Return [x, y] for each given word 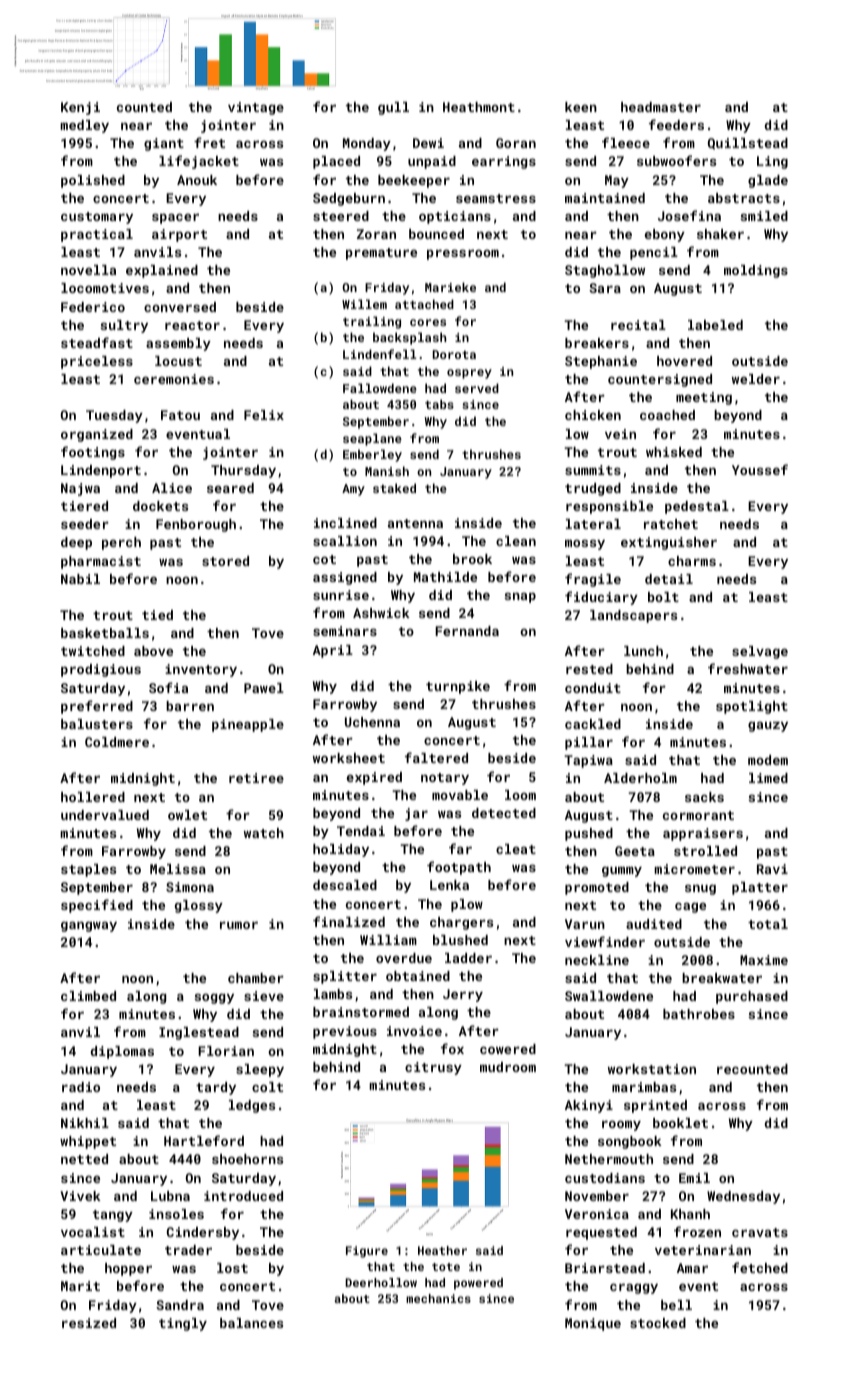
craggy [634, 1288]
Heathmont [479, 107]
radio [81, 1087]
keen [581, 107]
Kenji [80, 108]
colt [267, 1087]
